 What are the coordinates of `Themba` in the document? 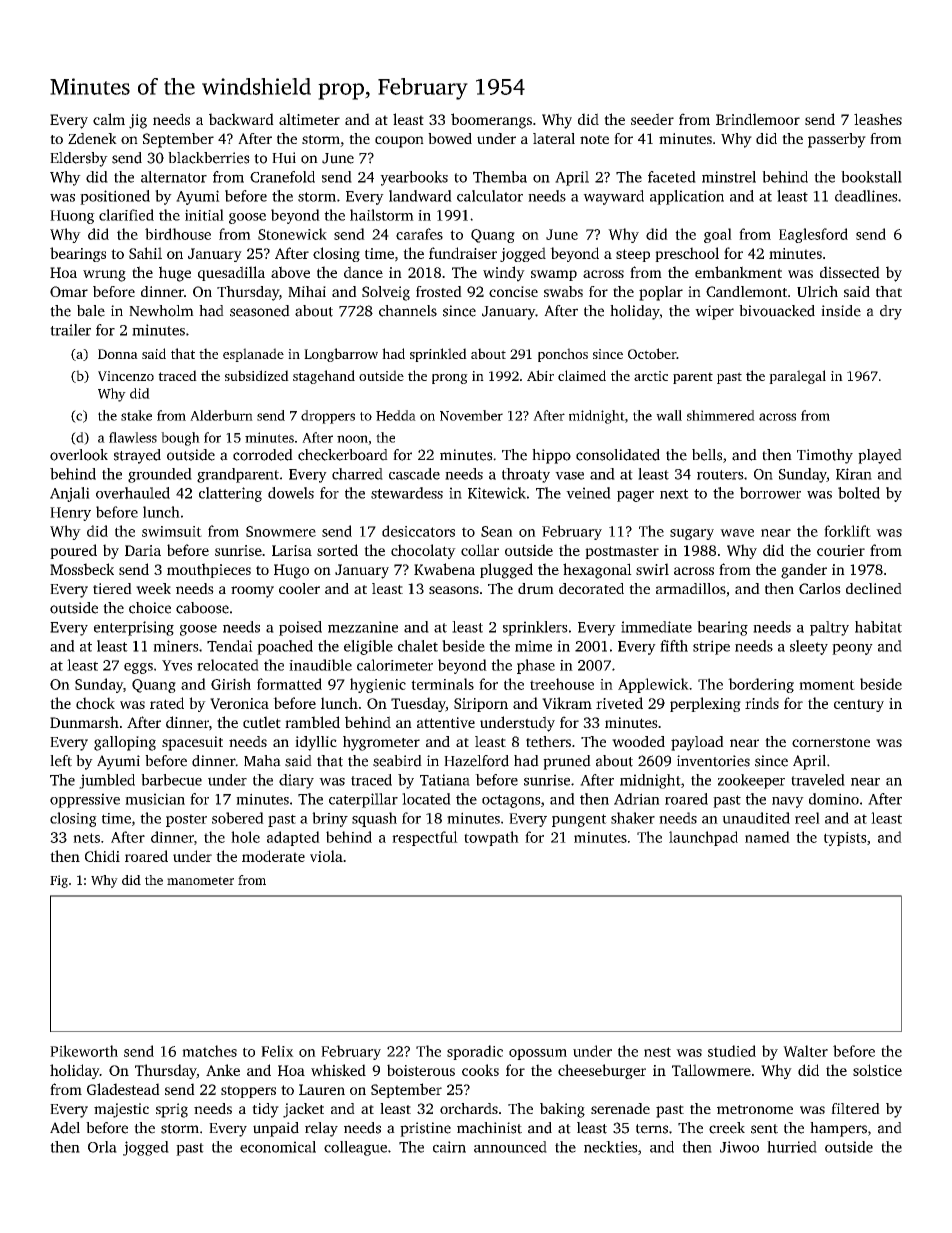 It's located at (500, 177).
